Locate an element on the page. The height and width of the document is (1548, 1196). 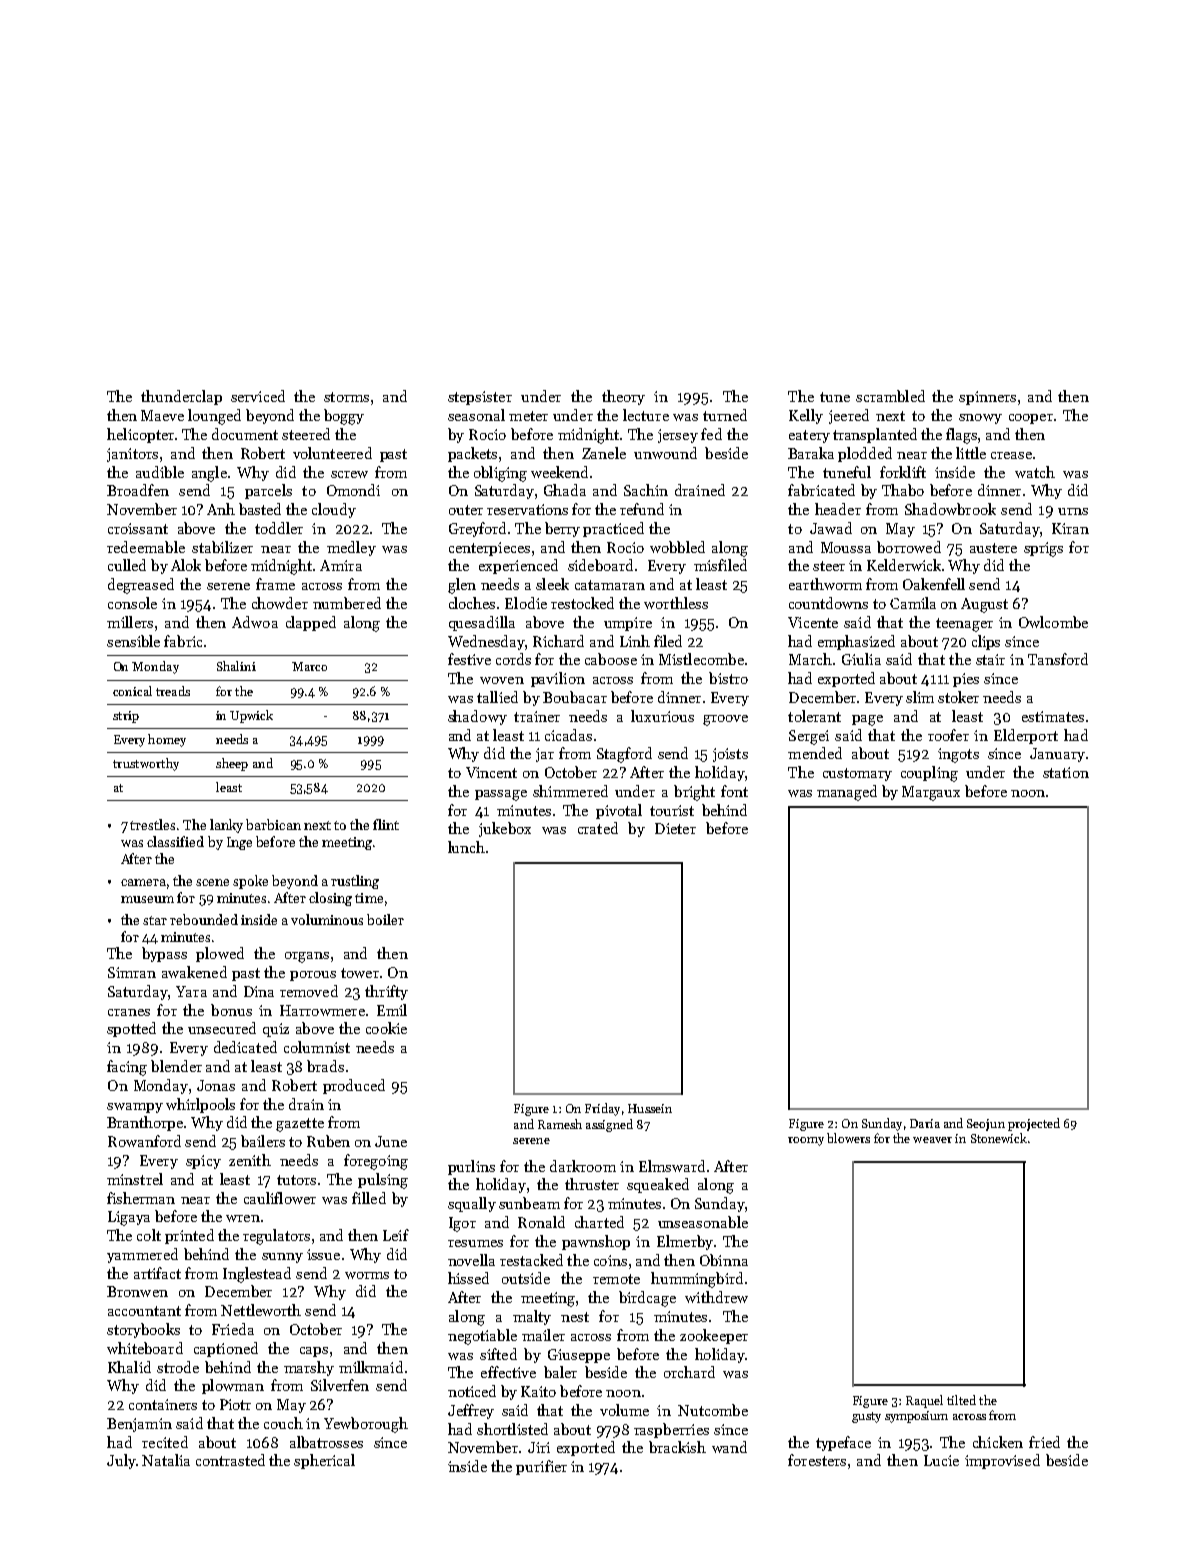
serviced is located at coordinates (258, 396).
